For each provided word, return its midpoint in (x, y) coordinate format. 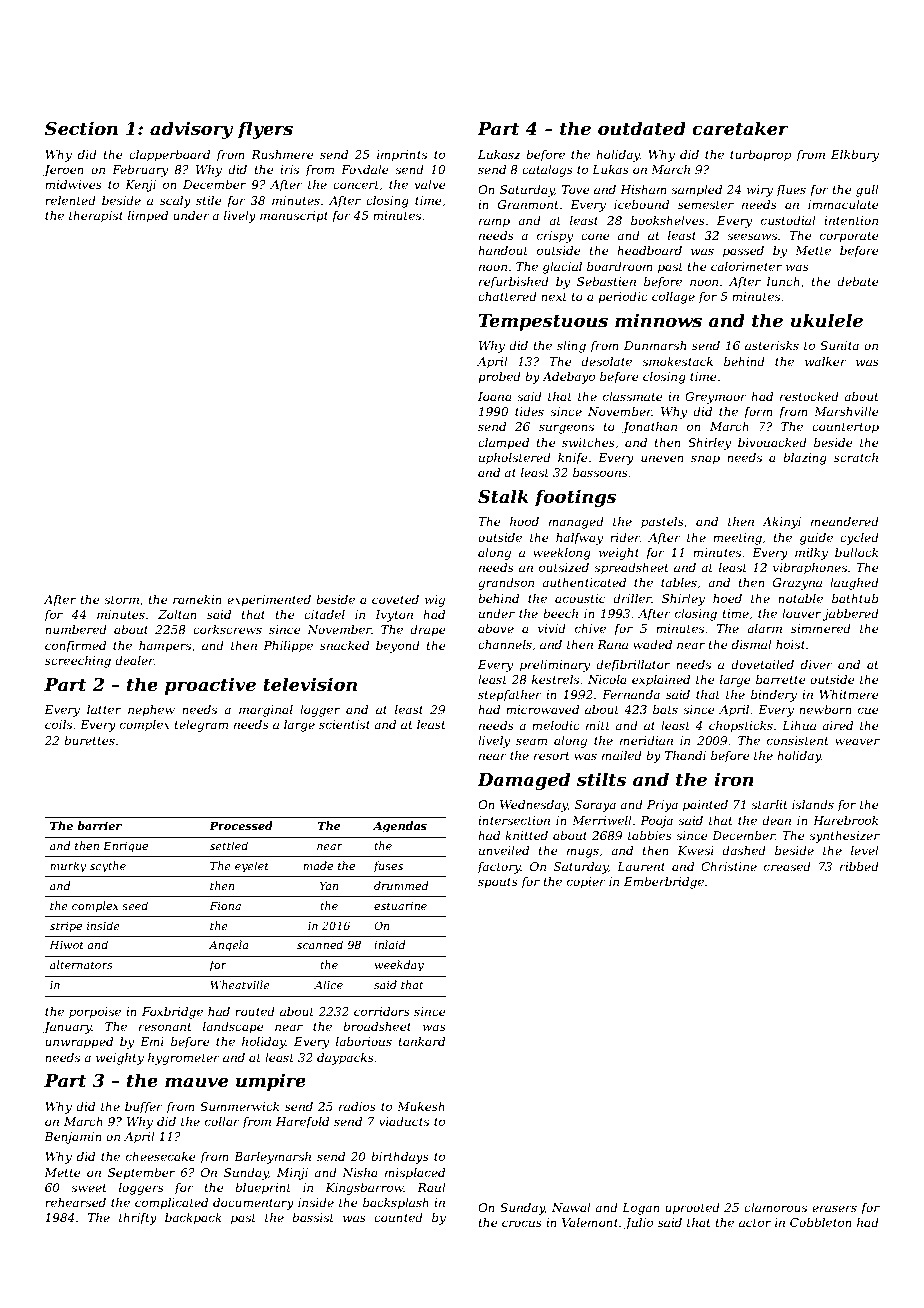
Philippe (288, 647)
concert (356, 185)
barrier (99, 825)
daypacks (345, 1059)
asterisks (772, 345)
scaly (175, 202)
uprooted (692, 1209)
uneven (662, 458)
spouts (498, 883)
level (865, 850)
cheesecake (161, 1156)
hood (524, 521)
